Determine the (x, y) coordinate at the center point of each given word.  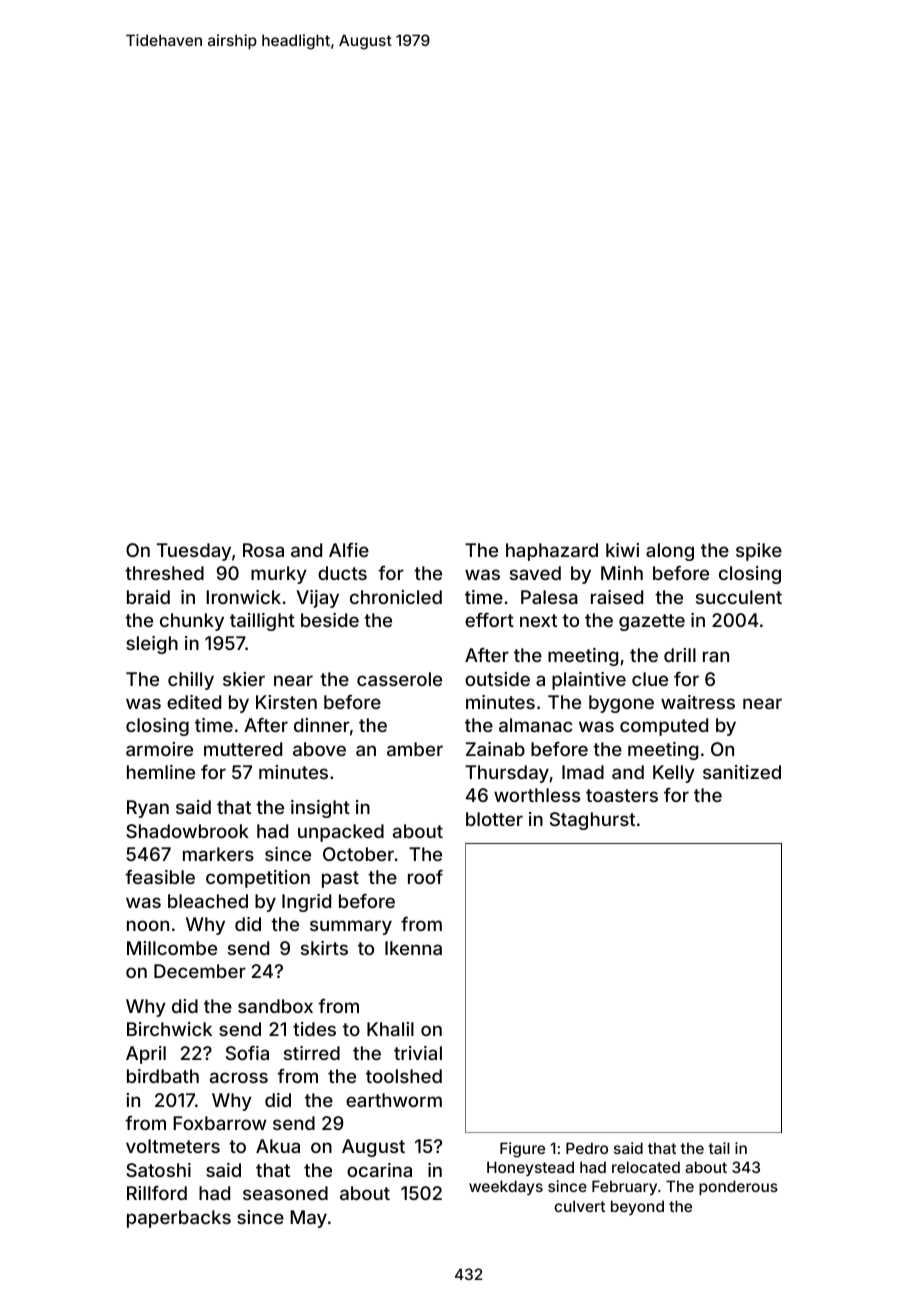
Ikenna (413, 948)
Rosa (263, 550)
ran (716, 656)
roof (425, 877)
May (308, 1219)
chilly (191, 681)
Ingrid (306, 903)
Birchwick (169, 1029)
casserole (399, 679)
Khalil (390, 1029)
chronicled (396, 597)
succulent (739, 597)
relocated (646, 1167)
